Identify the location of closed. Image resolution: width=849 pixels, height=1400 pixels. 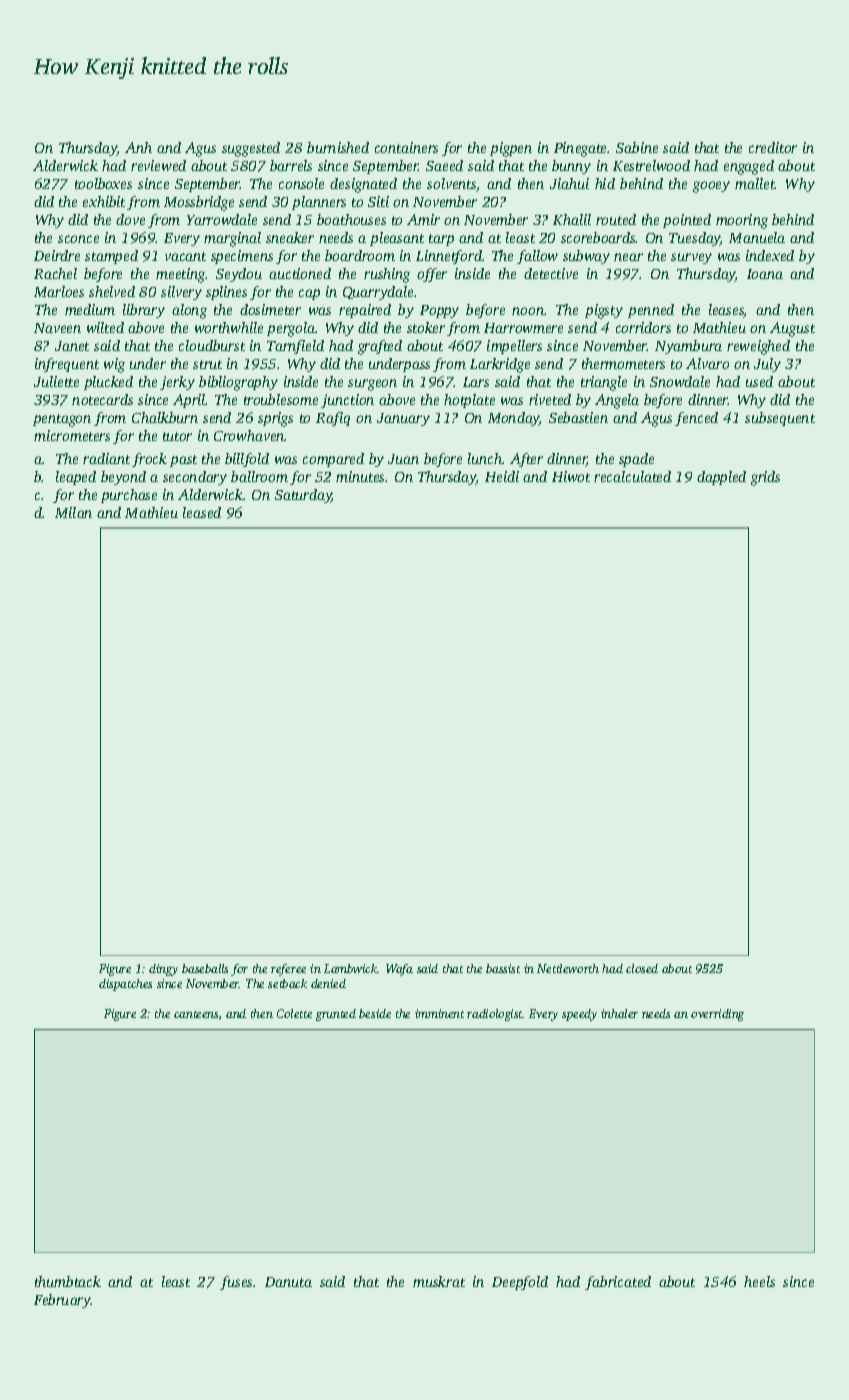
(642, 968).
